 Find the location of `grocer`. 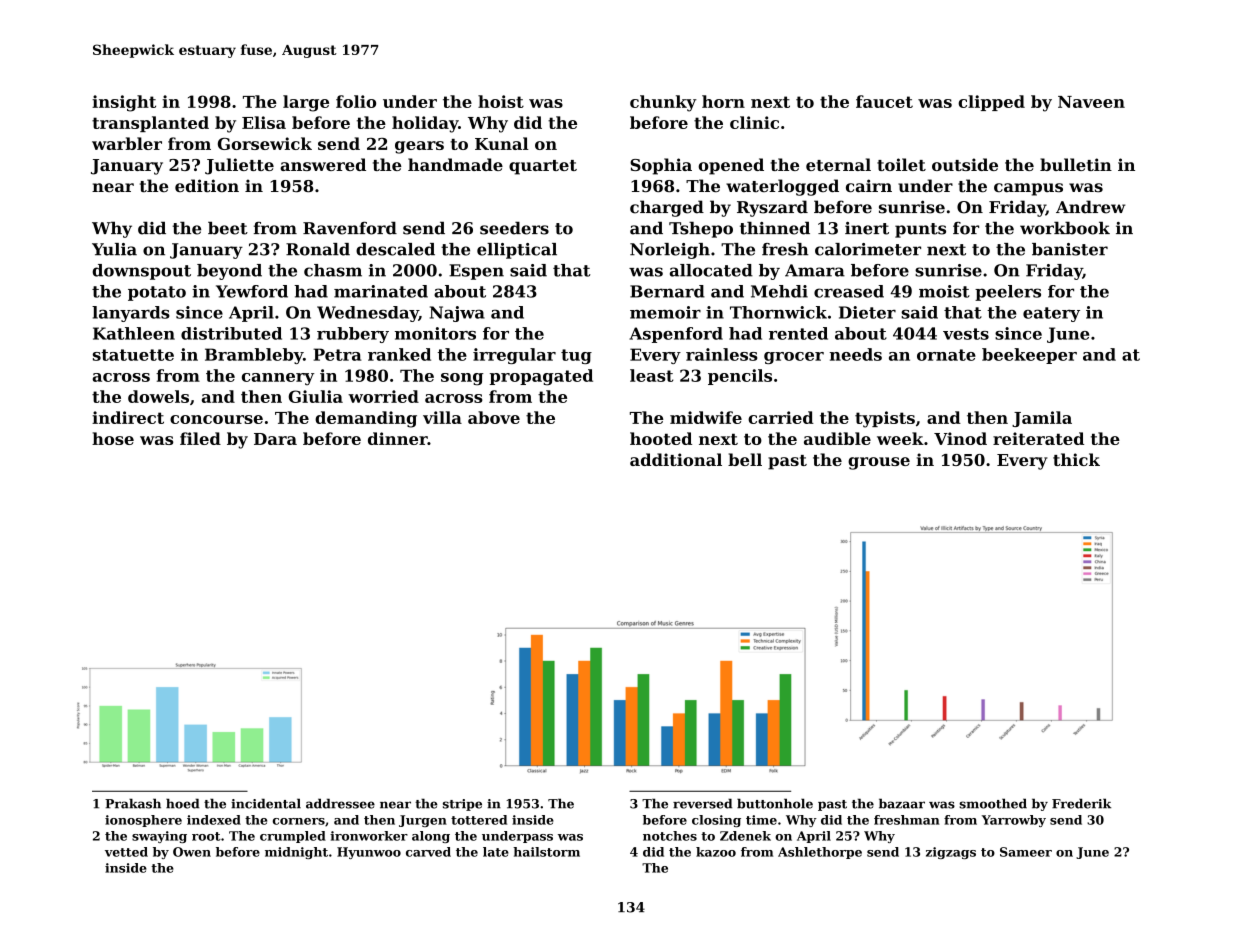

grocer is located at coordinates (794, 358).
